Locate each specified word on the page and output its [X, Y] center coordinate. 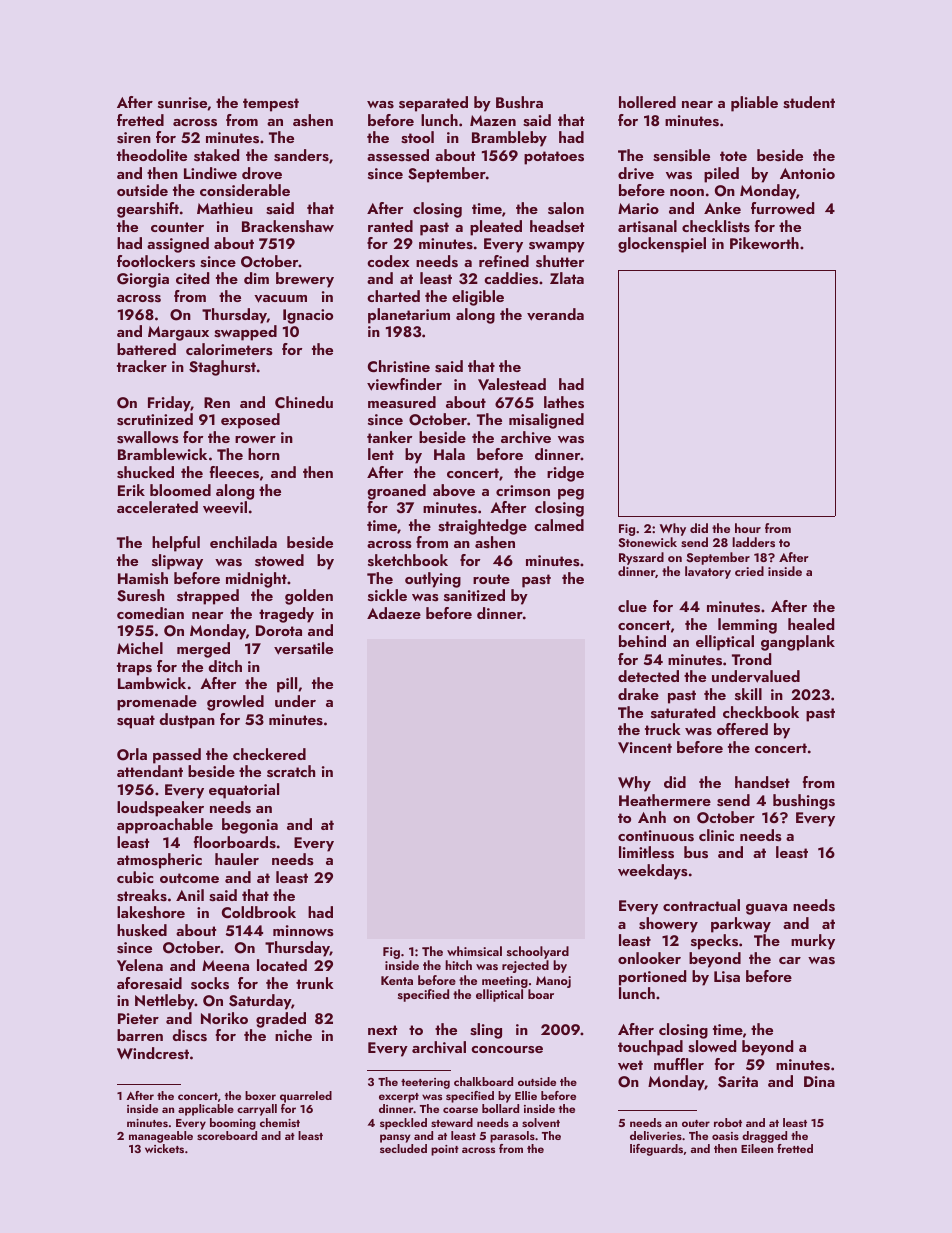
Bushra [519, 102]
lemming [747, 626]
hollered [647, 102]
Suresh [140, 595]
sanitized [474, 595]
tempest [271, 105]
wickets [164, 1148]
